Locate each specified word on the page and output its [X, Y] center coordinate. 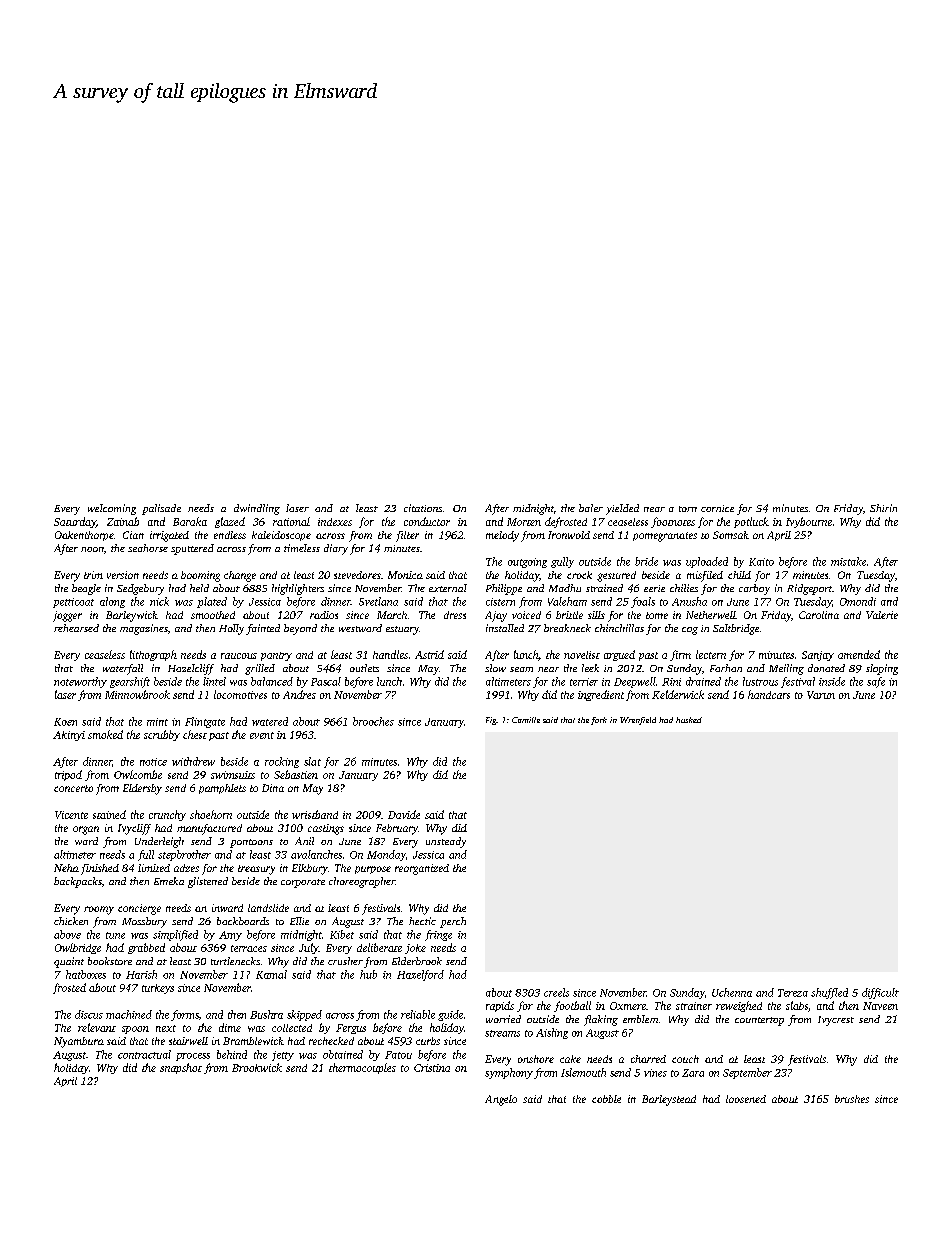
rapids [500, 1006]
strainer [694, 1006]
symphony [509, 1073]
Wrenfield [638, 721]
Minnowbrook [137, 694]
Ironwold [569, 535]
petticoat [73, 603]
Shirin [883, 508]
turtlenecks [235, 961]
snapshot [181, 1068]
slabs [797, 1005]
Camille [526, 720]
